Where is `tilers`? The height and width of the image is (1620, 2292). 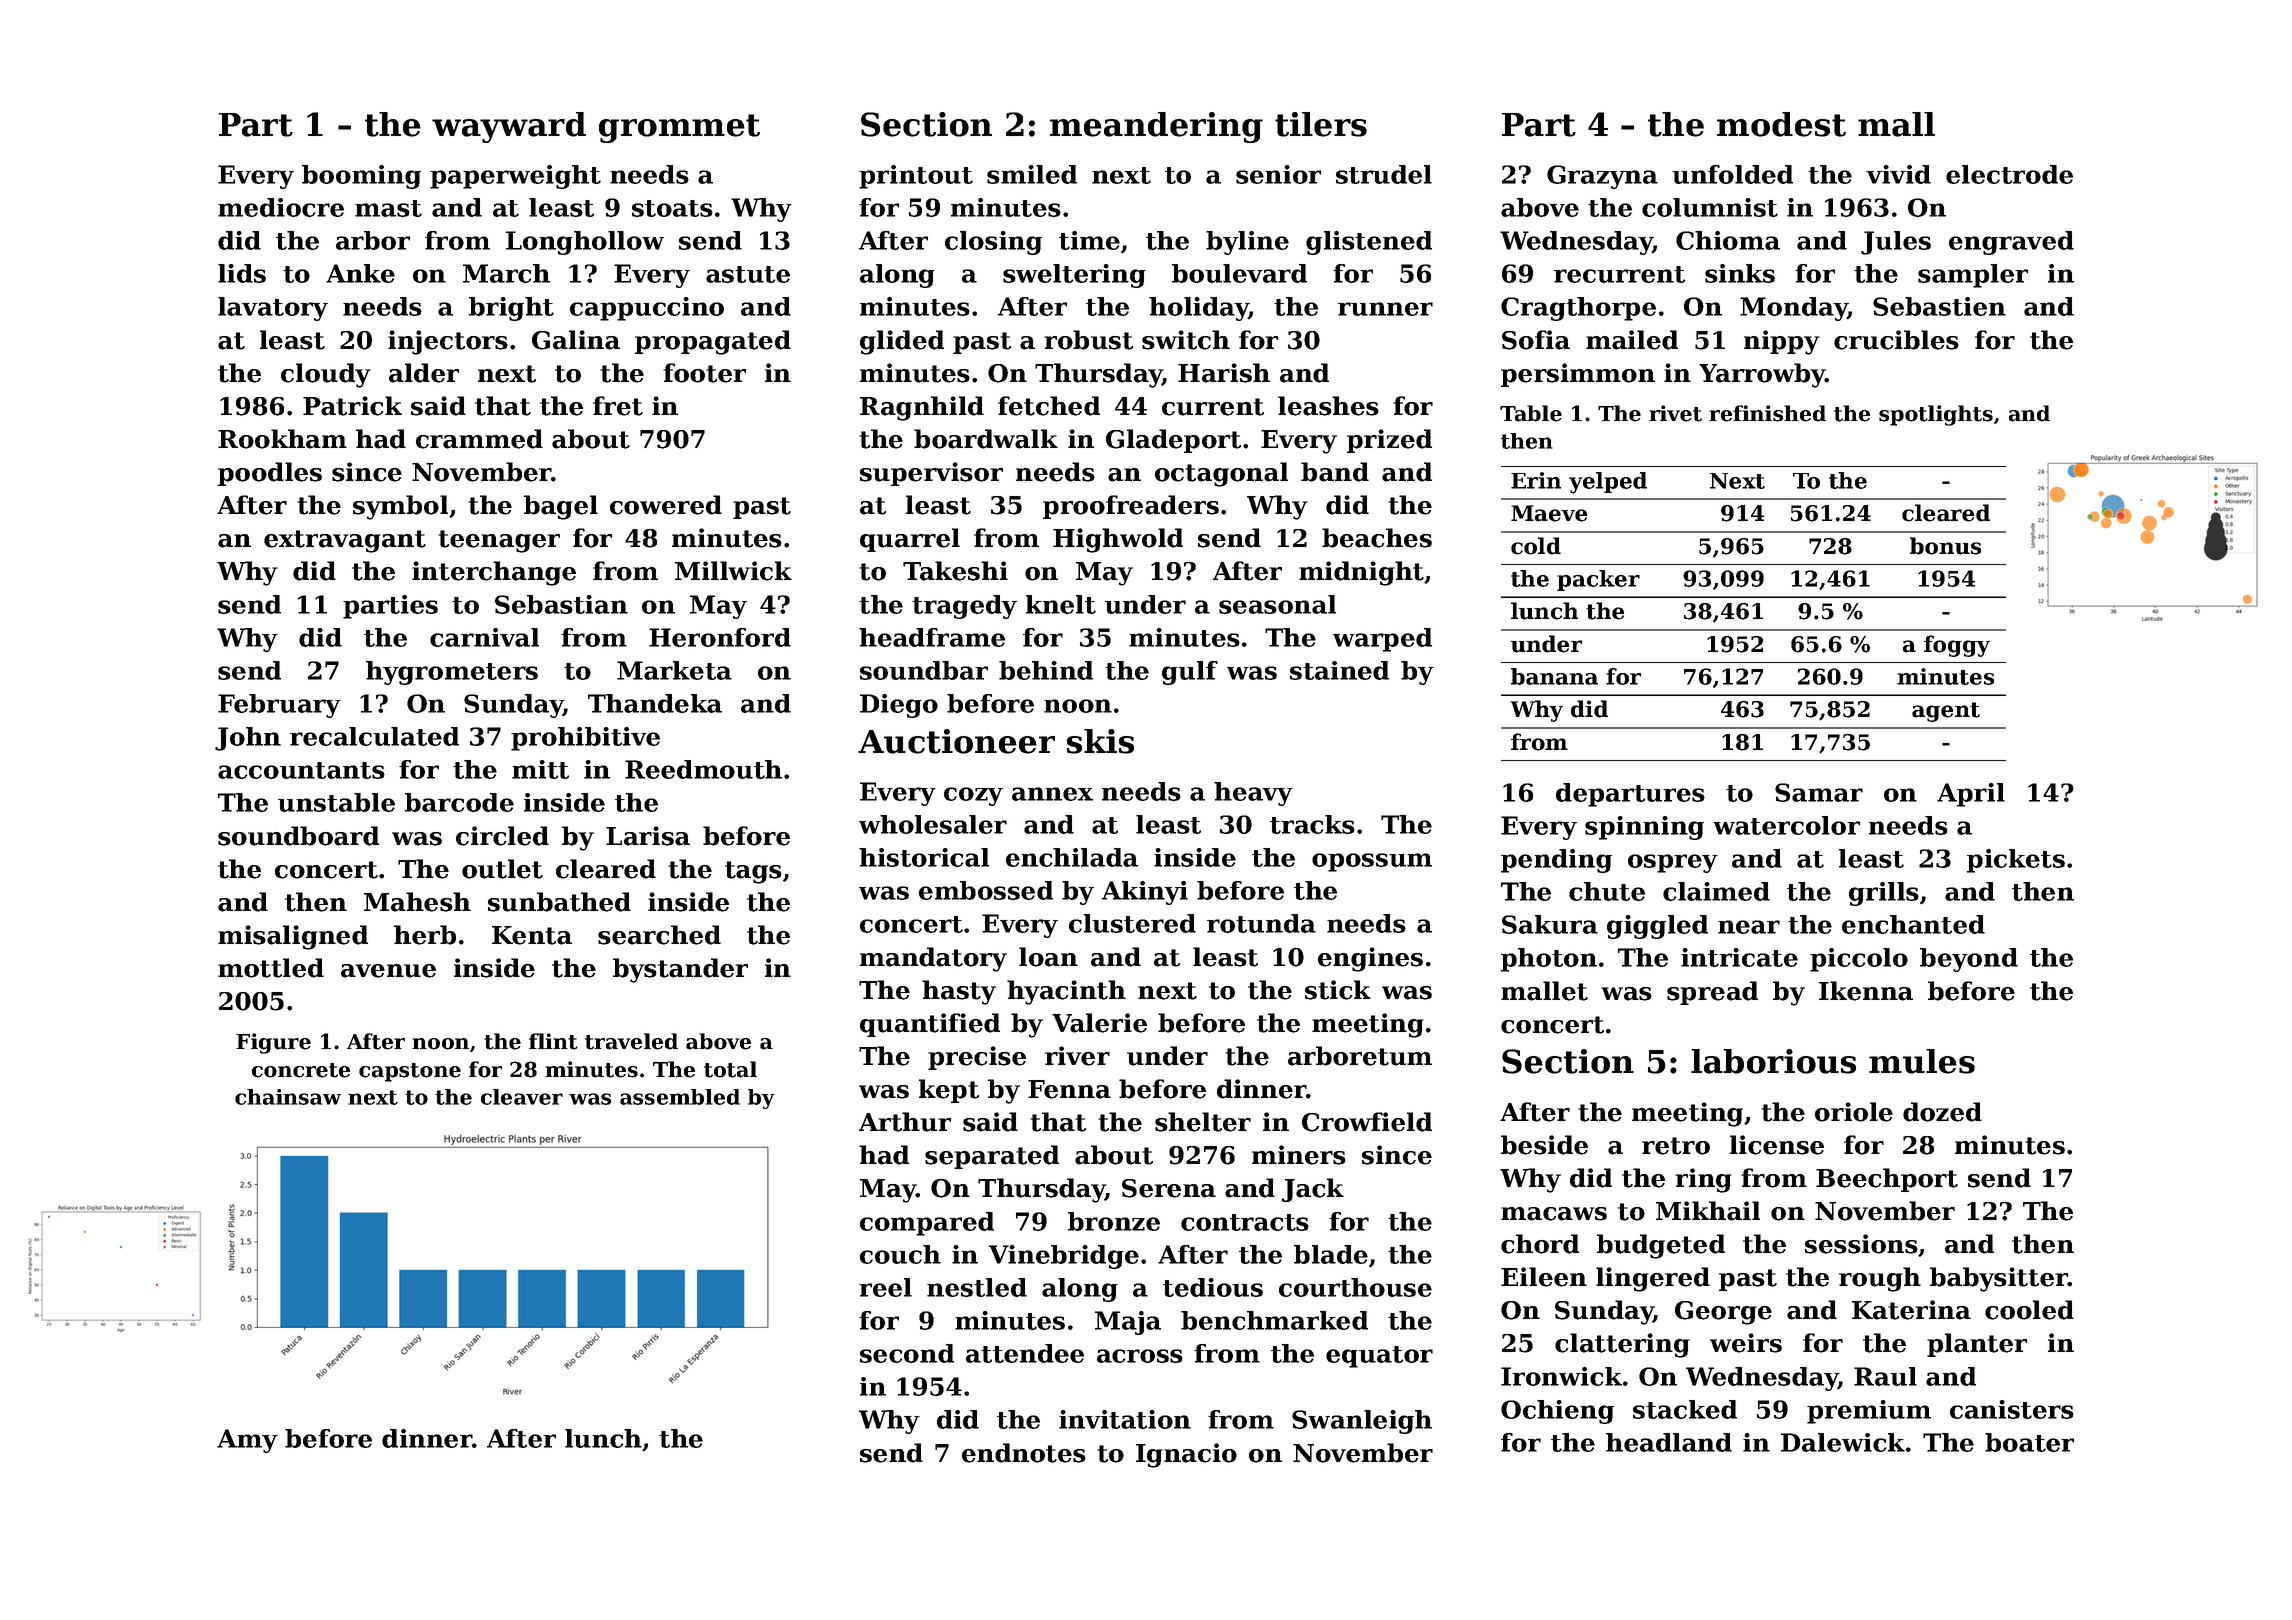 tilers is located at coordinates (1321, 124).
